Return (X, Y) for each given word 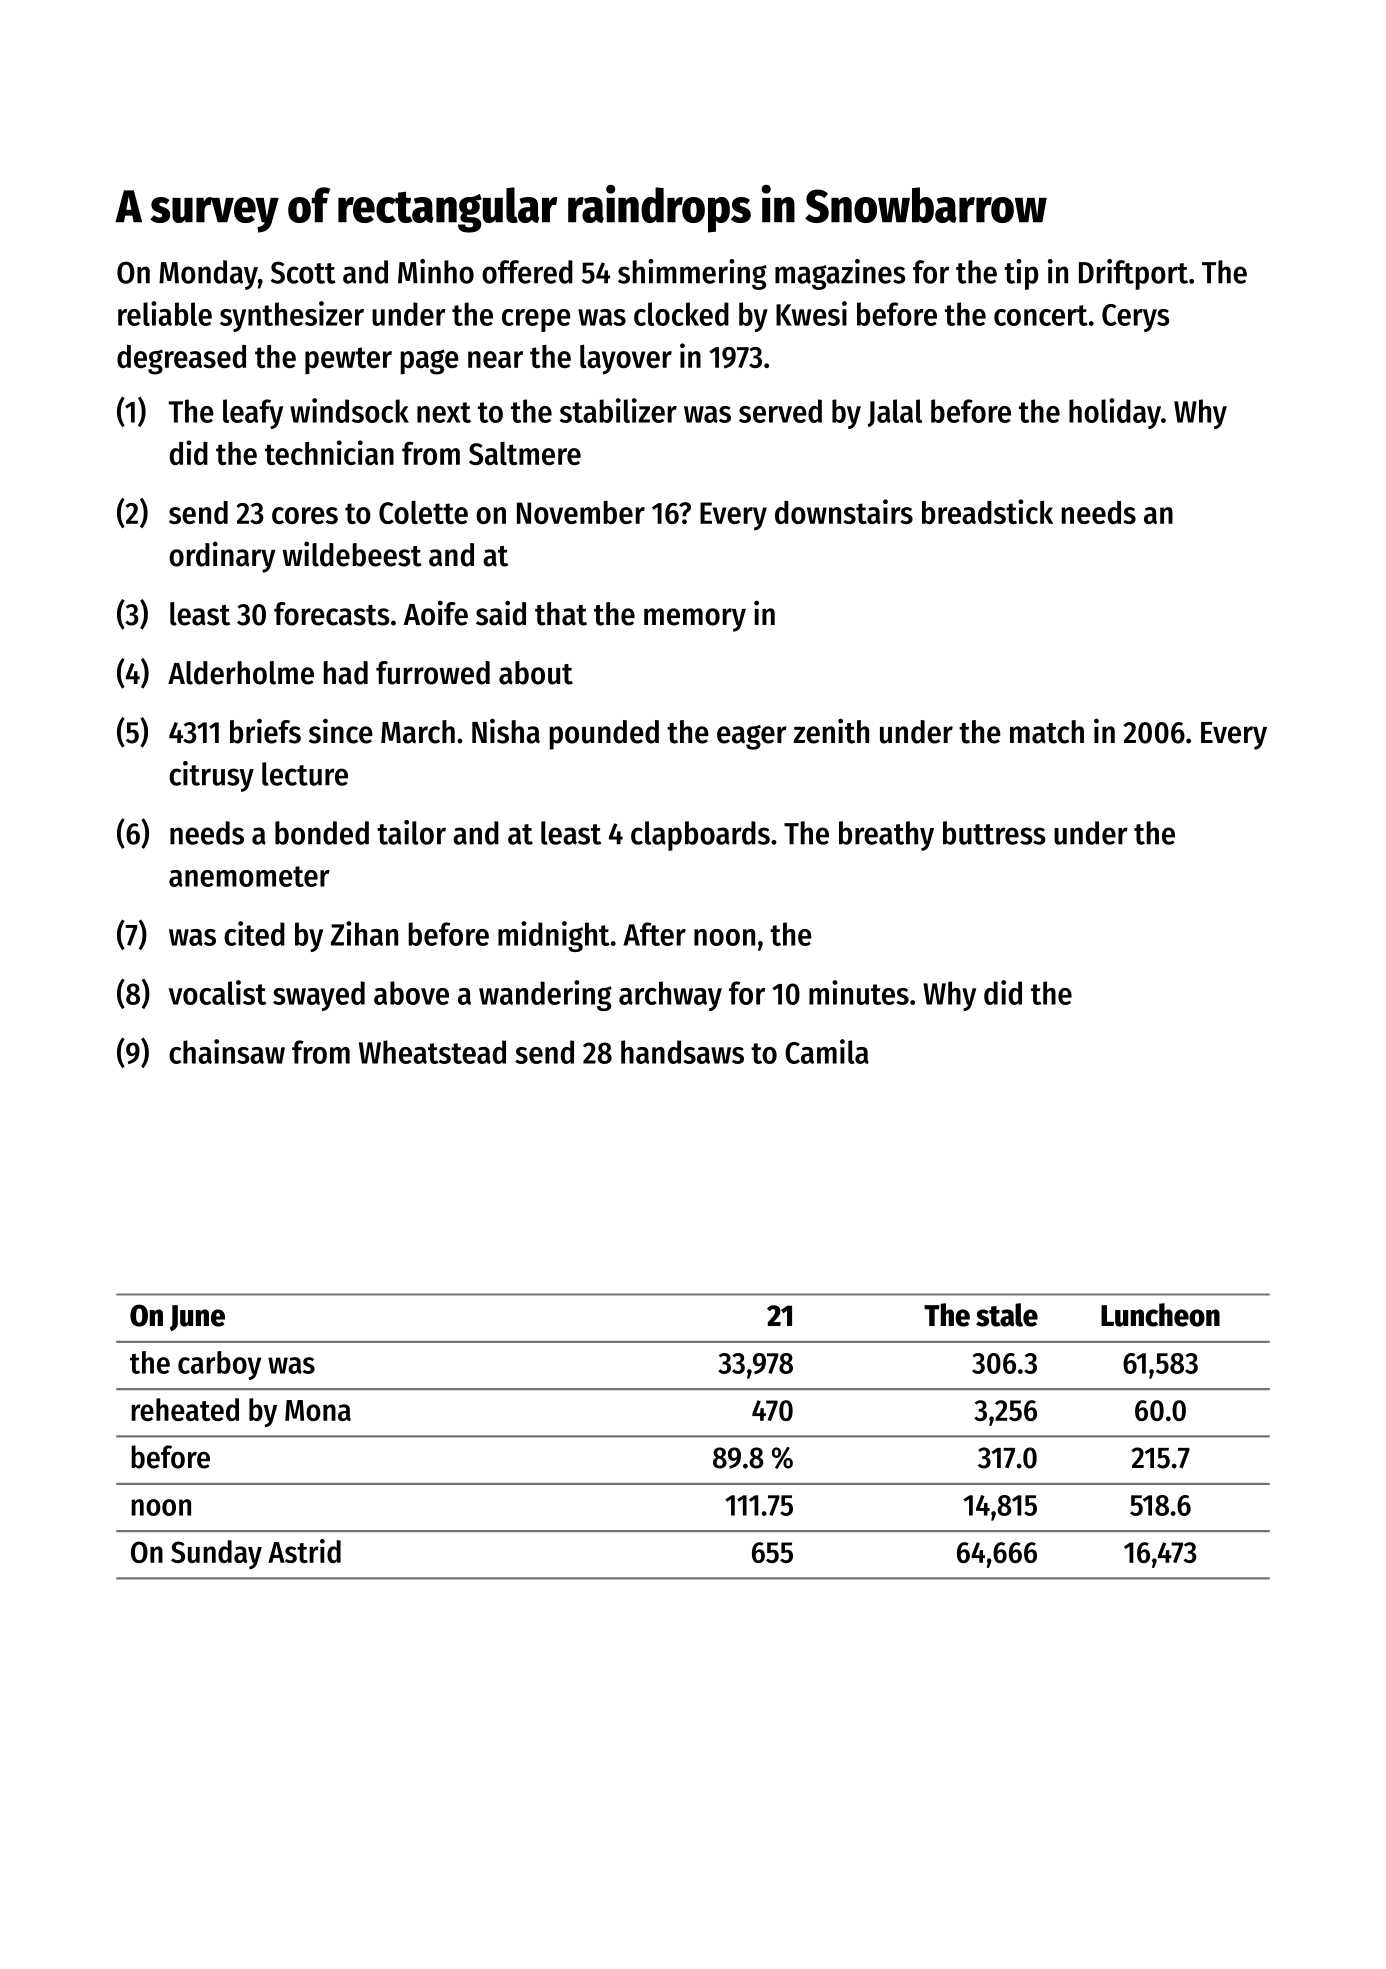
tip (1021, 274)
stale (1007, 1315)
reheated (185, 1409)
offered (527, 272)
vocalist (217, 992)
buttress (994, 833)
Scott (303, 272)
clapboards (700, 836)
